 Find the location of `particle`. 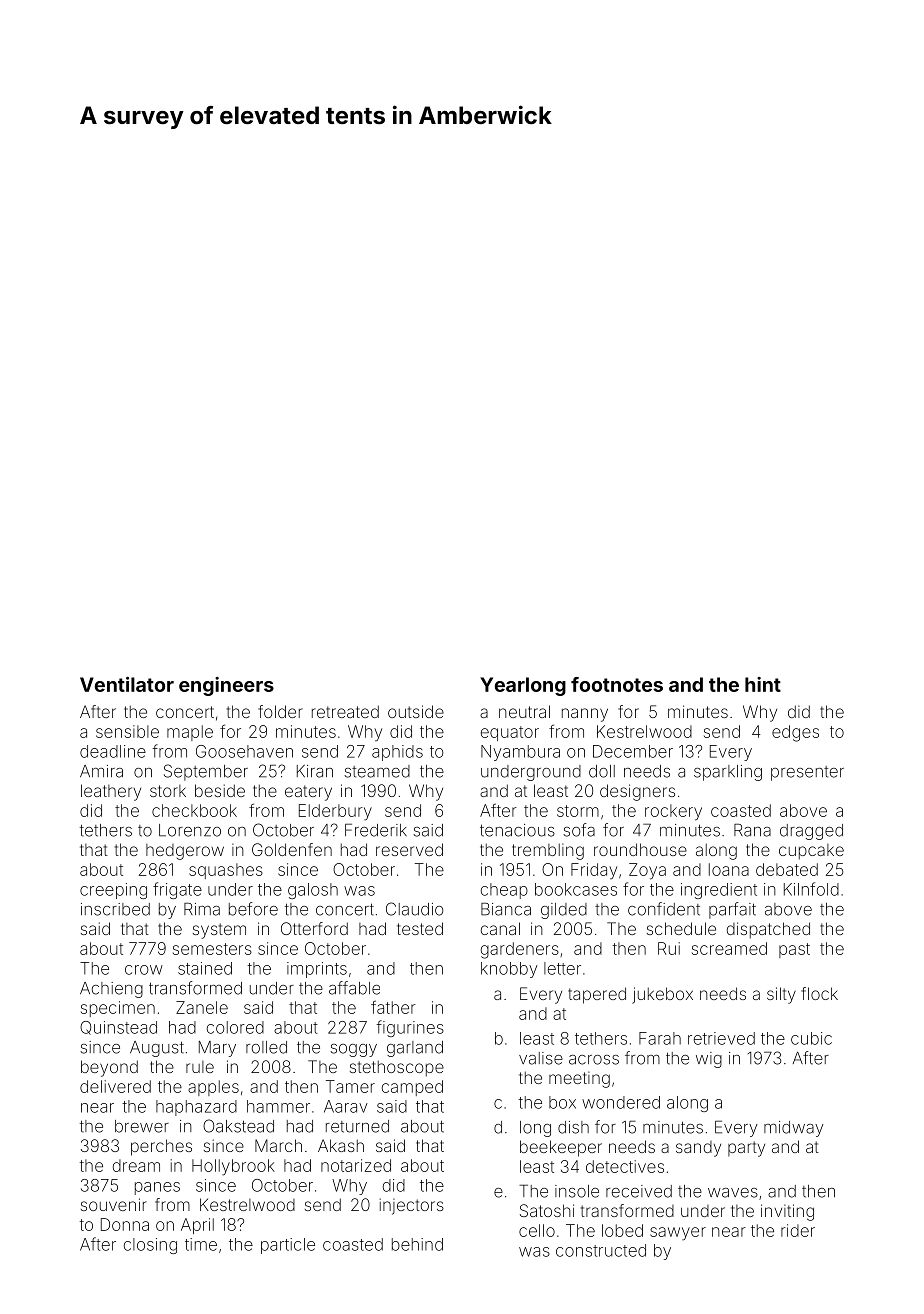

particle is located at coordinates (288, 1246).
